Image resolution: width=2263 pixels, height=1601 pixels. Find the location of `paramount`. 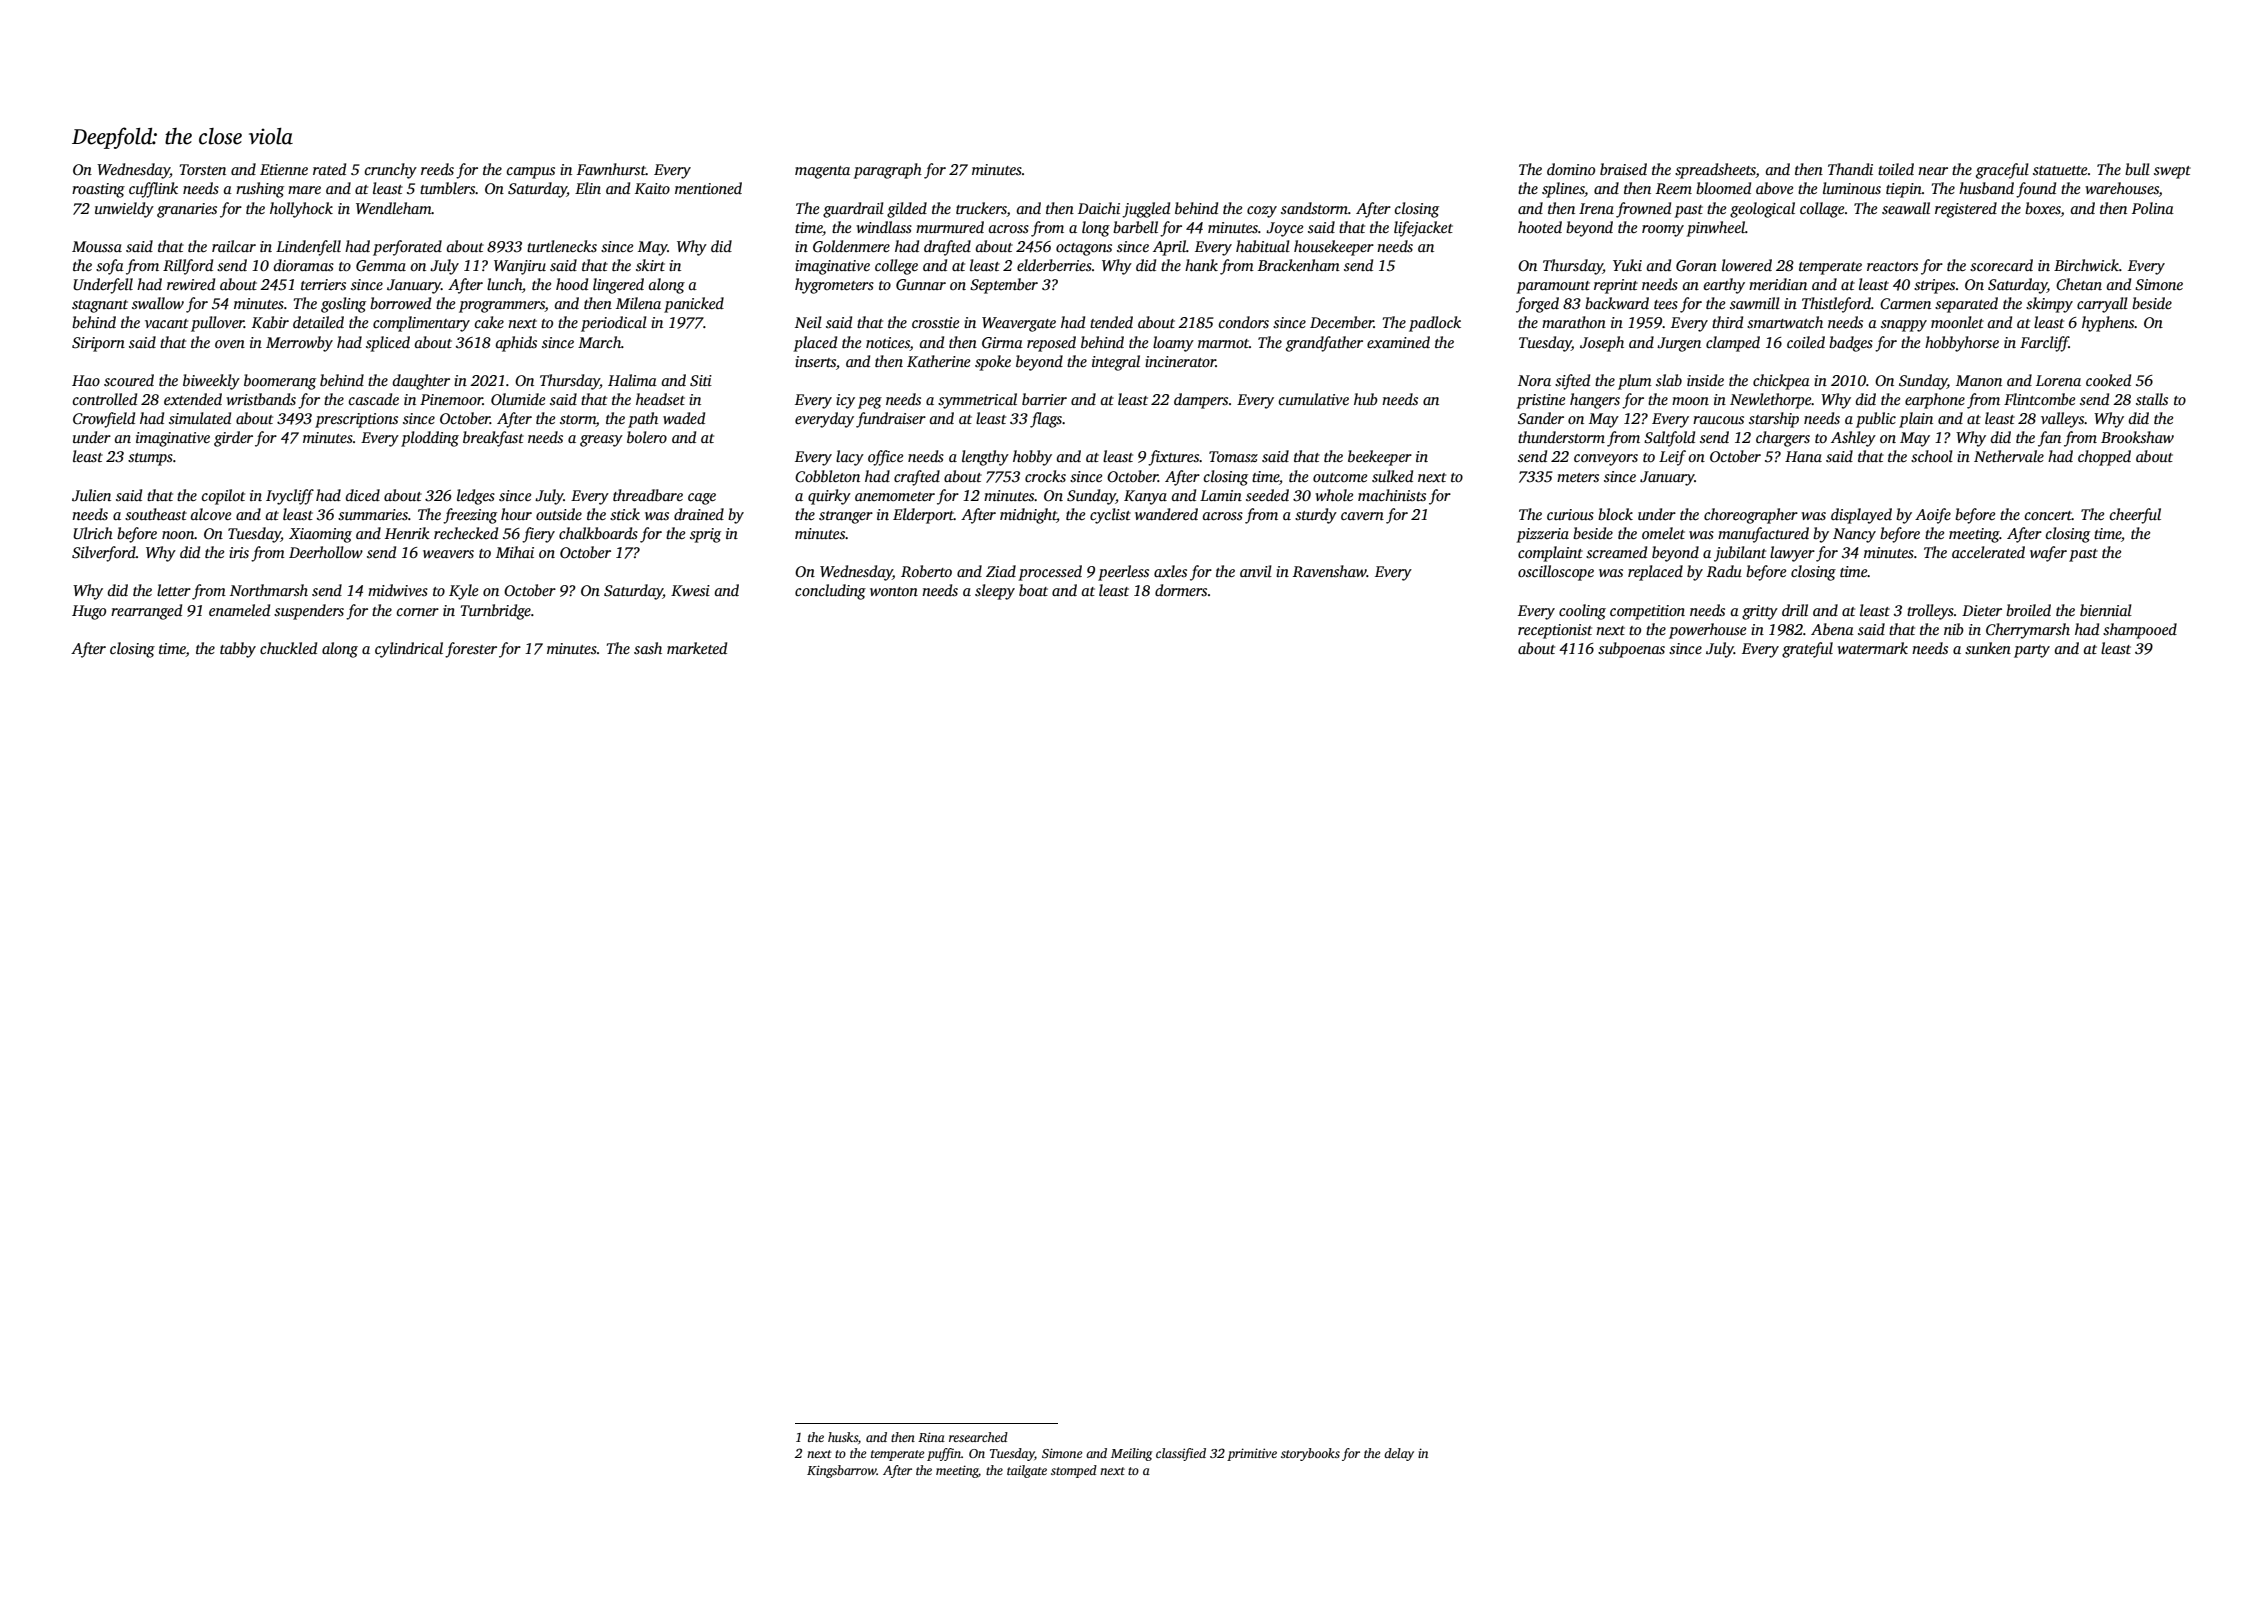

paramount is located at coordinates (1553, 287).
